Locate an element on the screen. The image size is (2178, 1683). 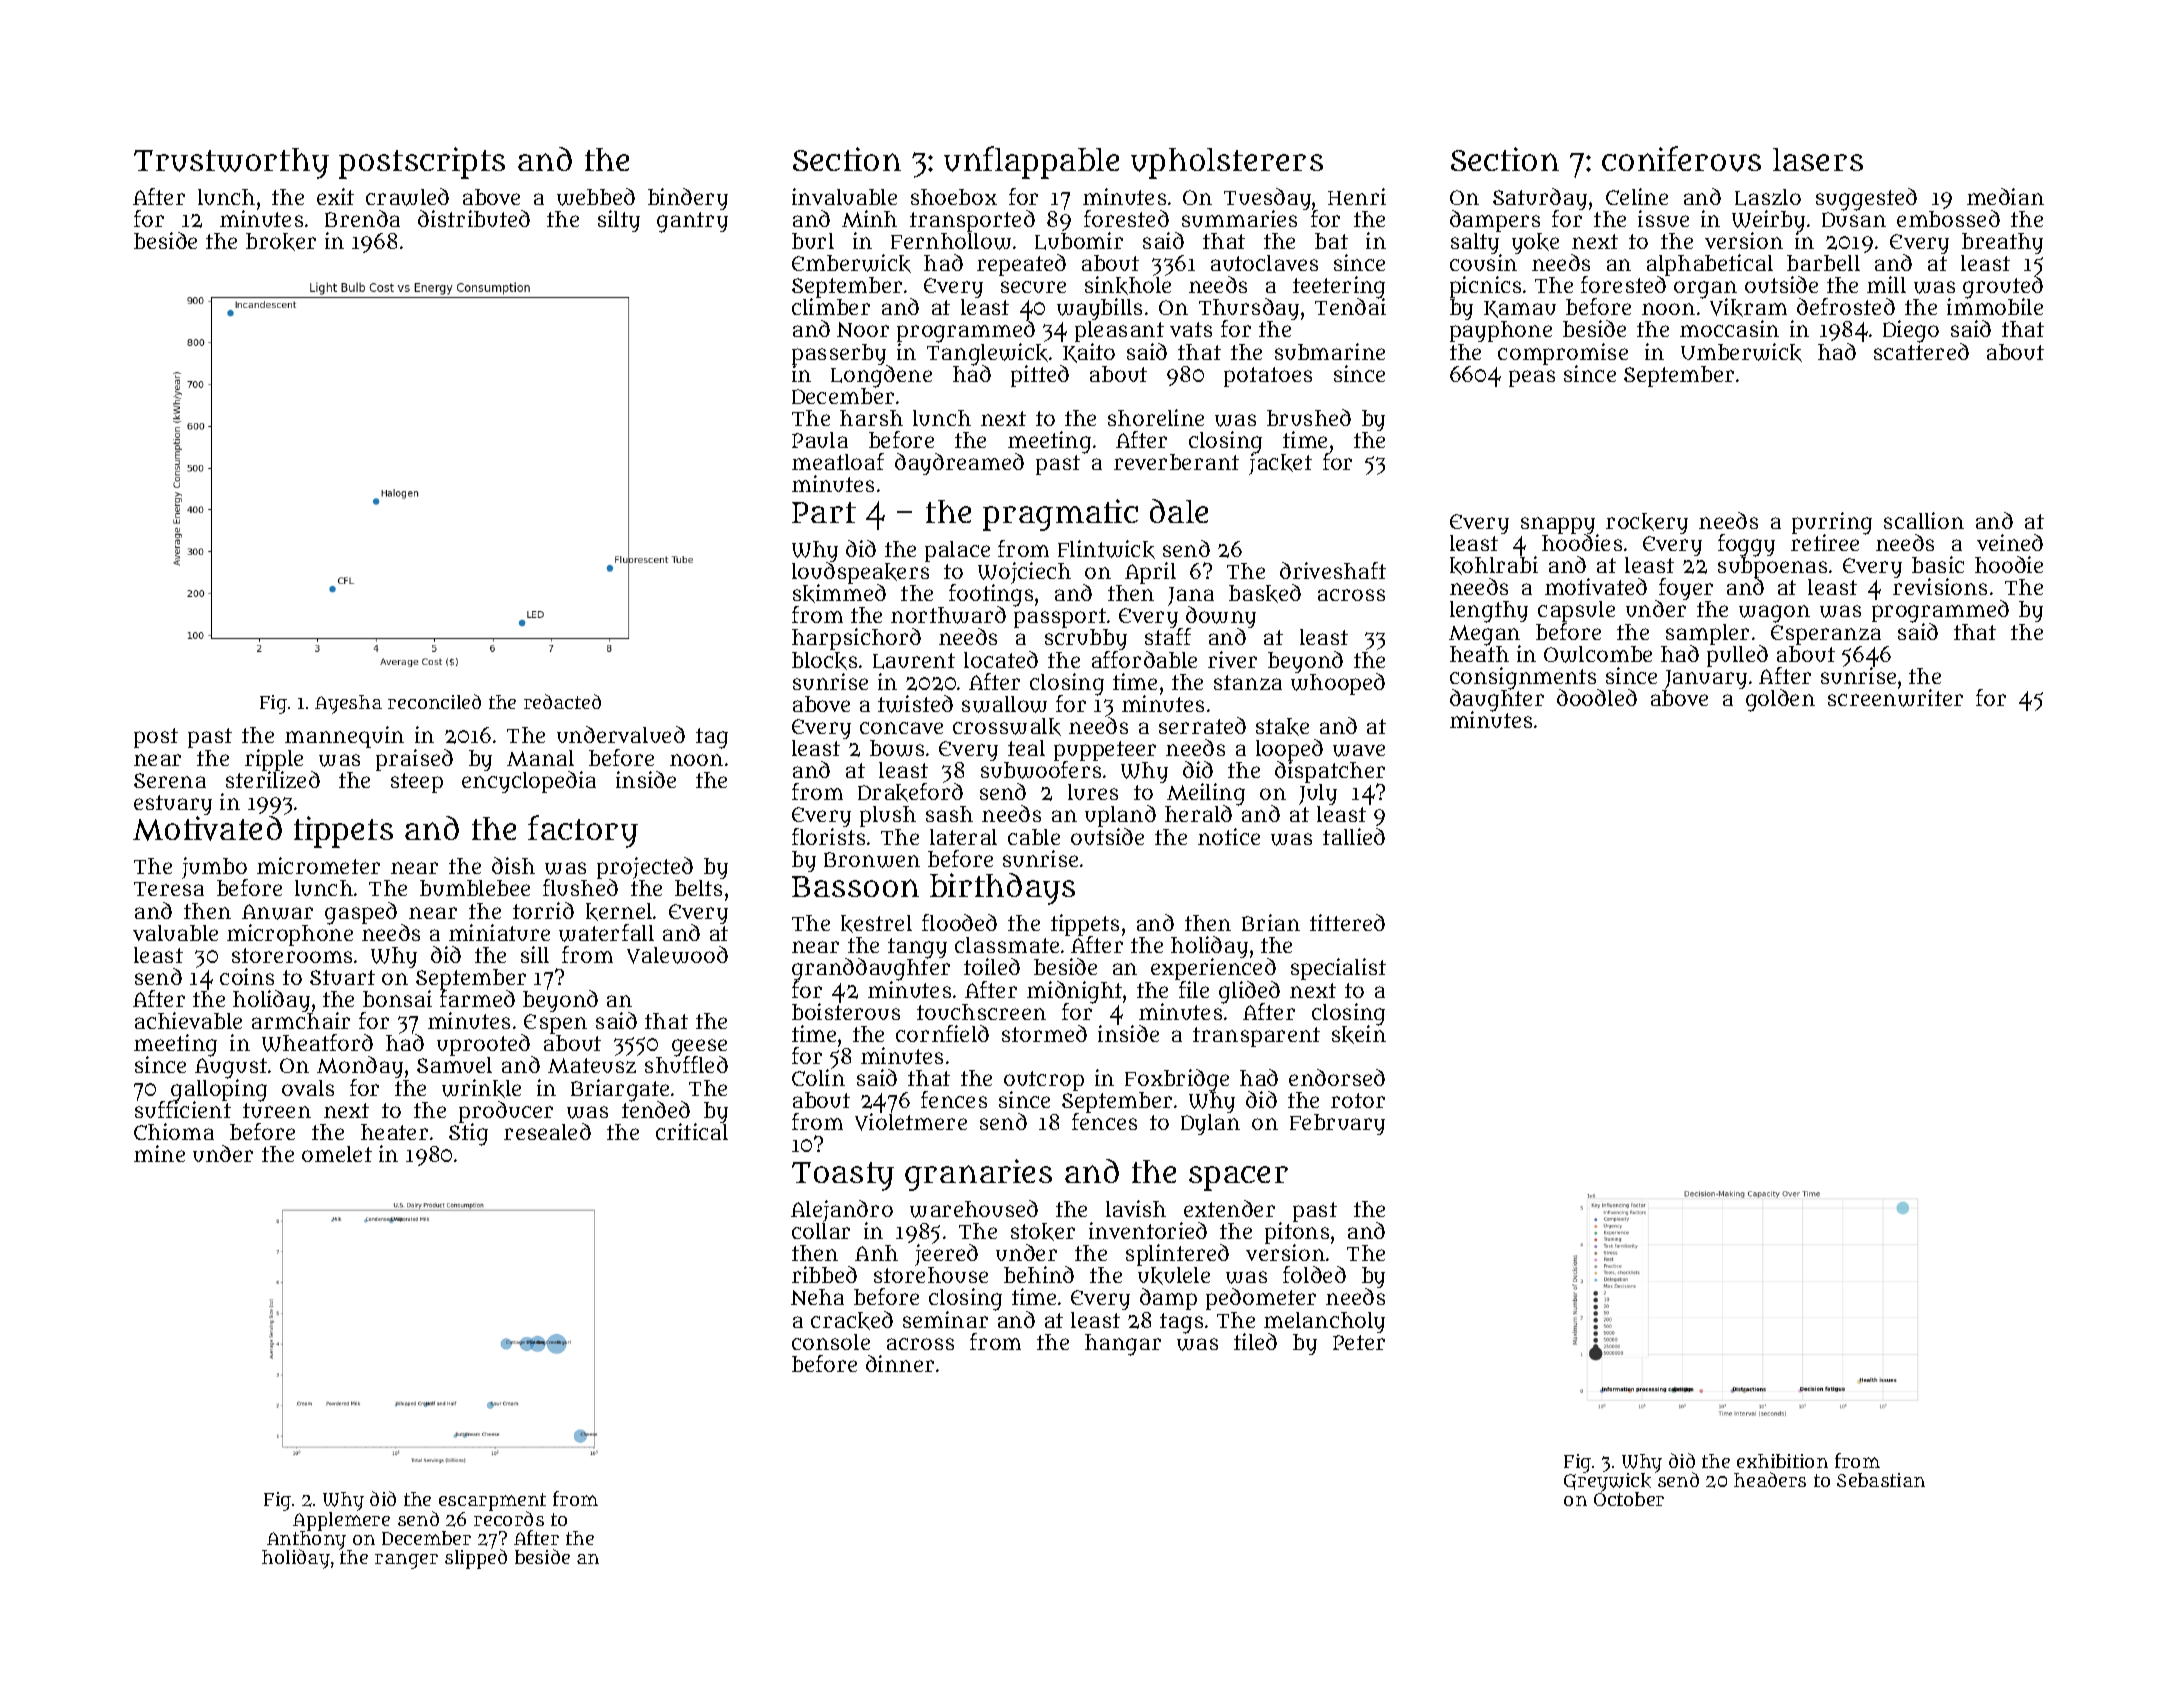
Umberwick is located at coordinates (1741, 352).
